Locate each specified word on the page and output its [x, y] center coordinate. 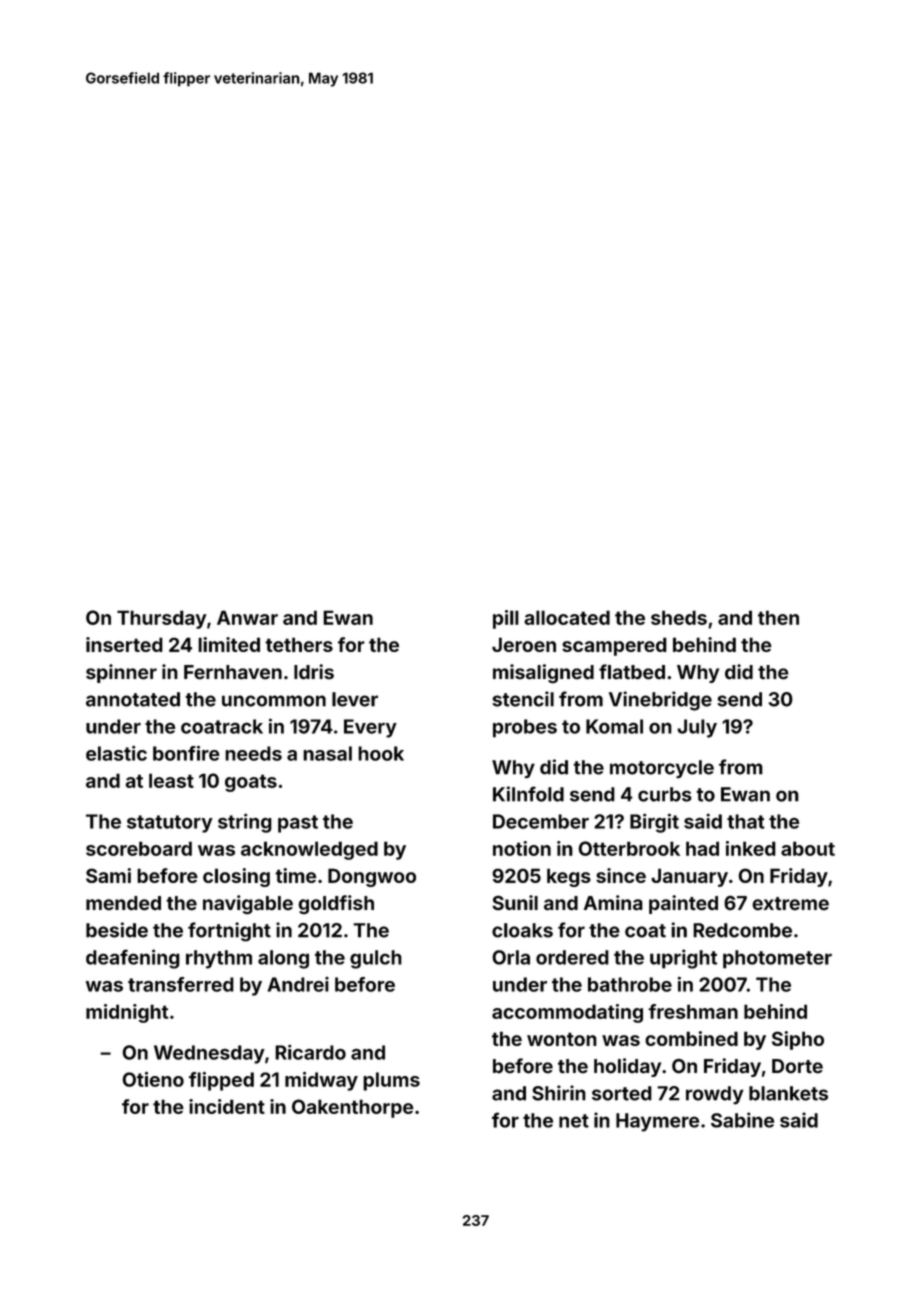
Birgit [654, 823]
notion [522, 848]
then [778, 617]
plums [391, 1081]
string [245, 823]
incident [227, 1106]
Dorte [797, 1066]
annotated [133, 699]
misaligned [543, 673]
